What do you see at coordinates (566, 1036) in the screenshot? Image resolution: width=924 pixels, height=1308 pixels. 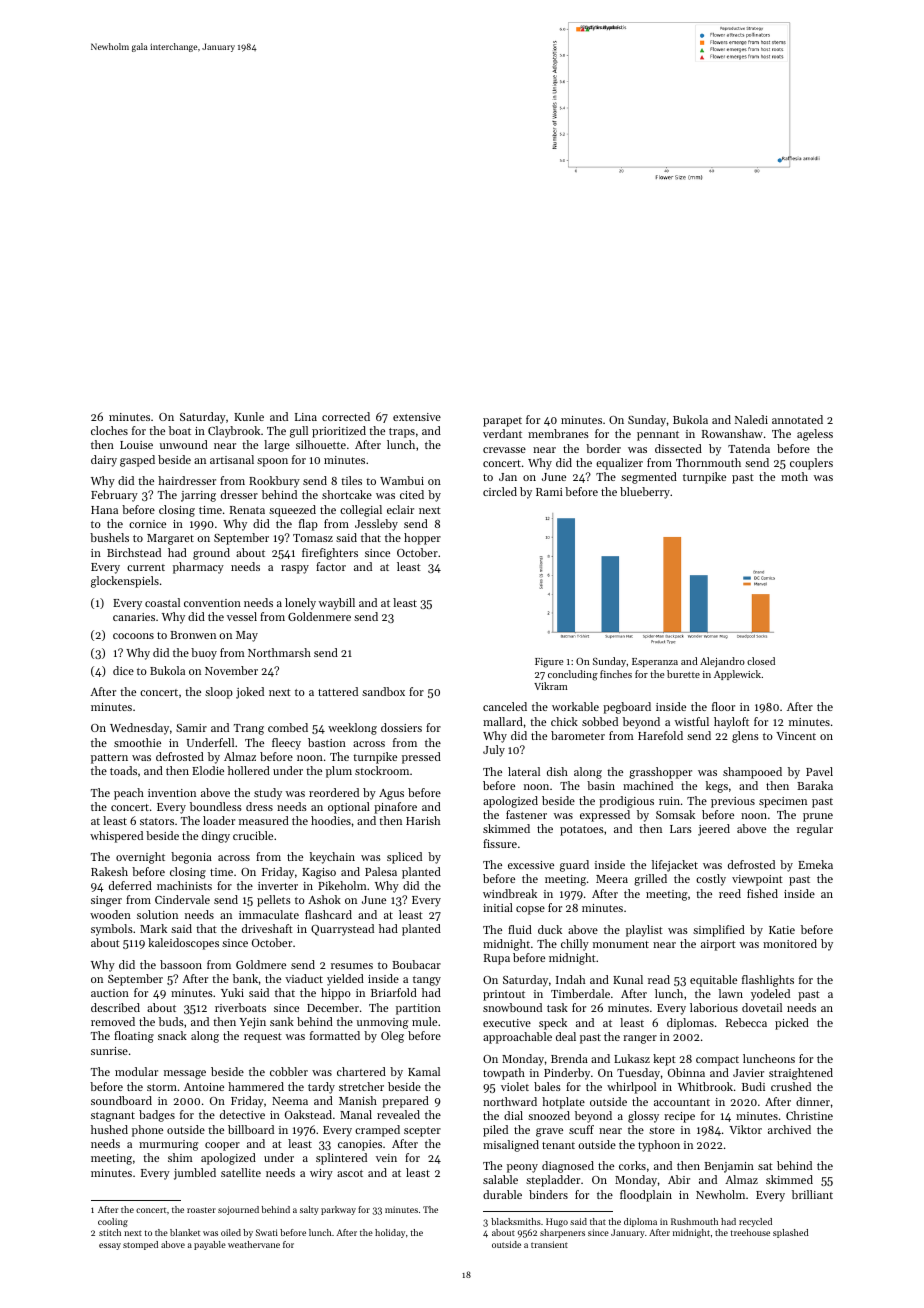 I see `deal` at bounding box center [566, 1036].
